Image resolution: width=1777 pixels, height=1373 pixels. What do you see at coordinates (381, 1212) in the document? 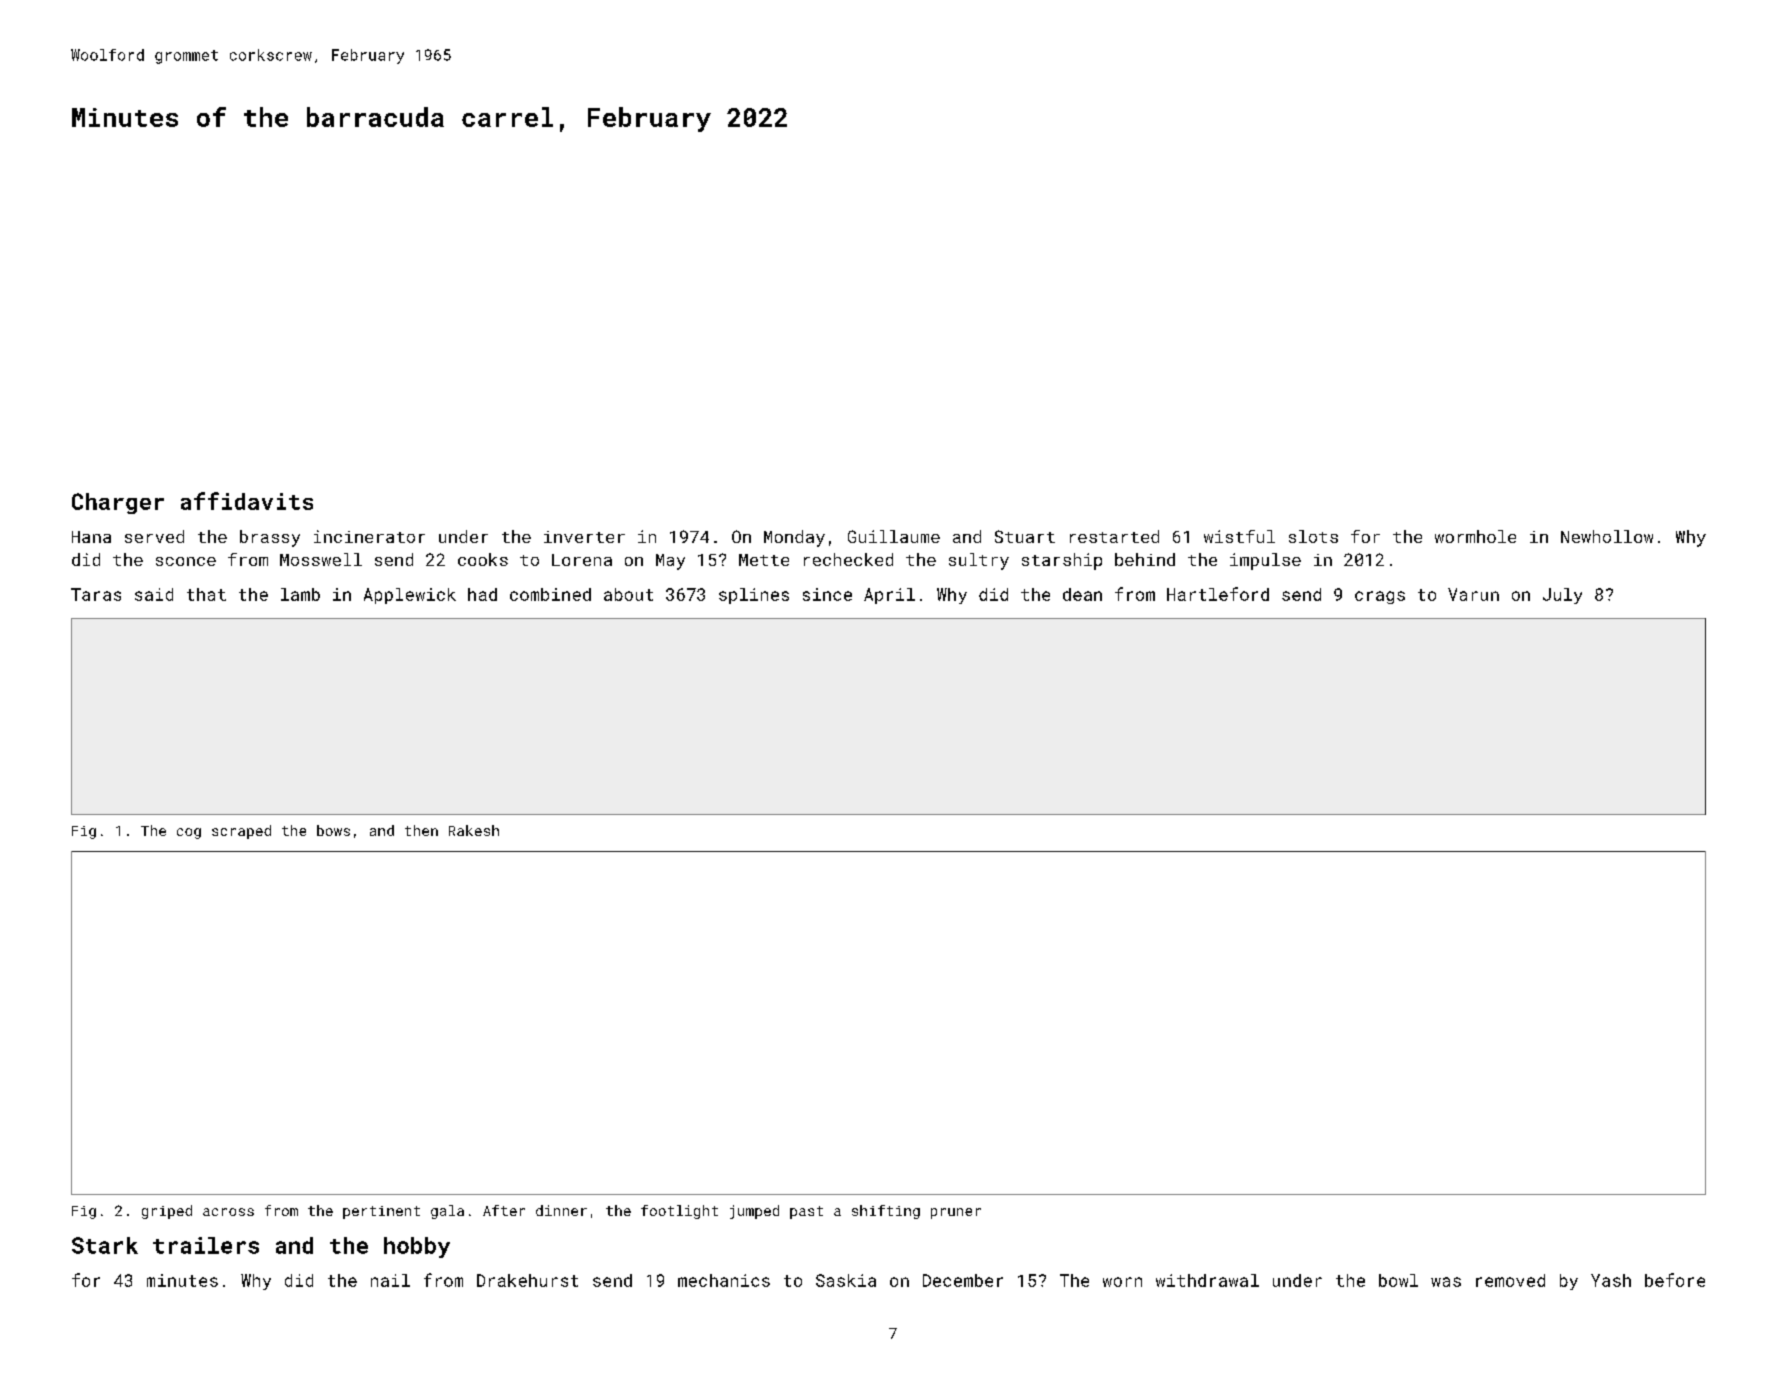
I see `pertinent` at bounding box center [381, 1212].
